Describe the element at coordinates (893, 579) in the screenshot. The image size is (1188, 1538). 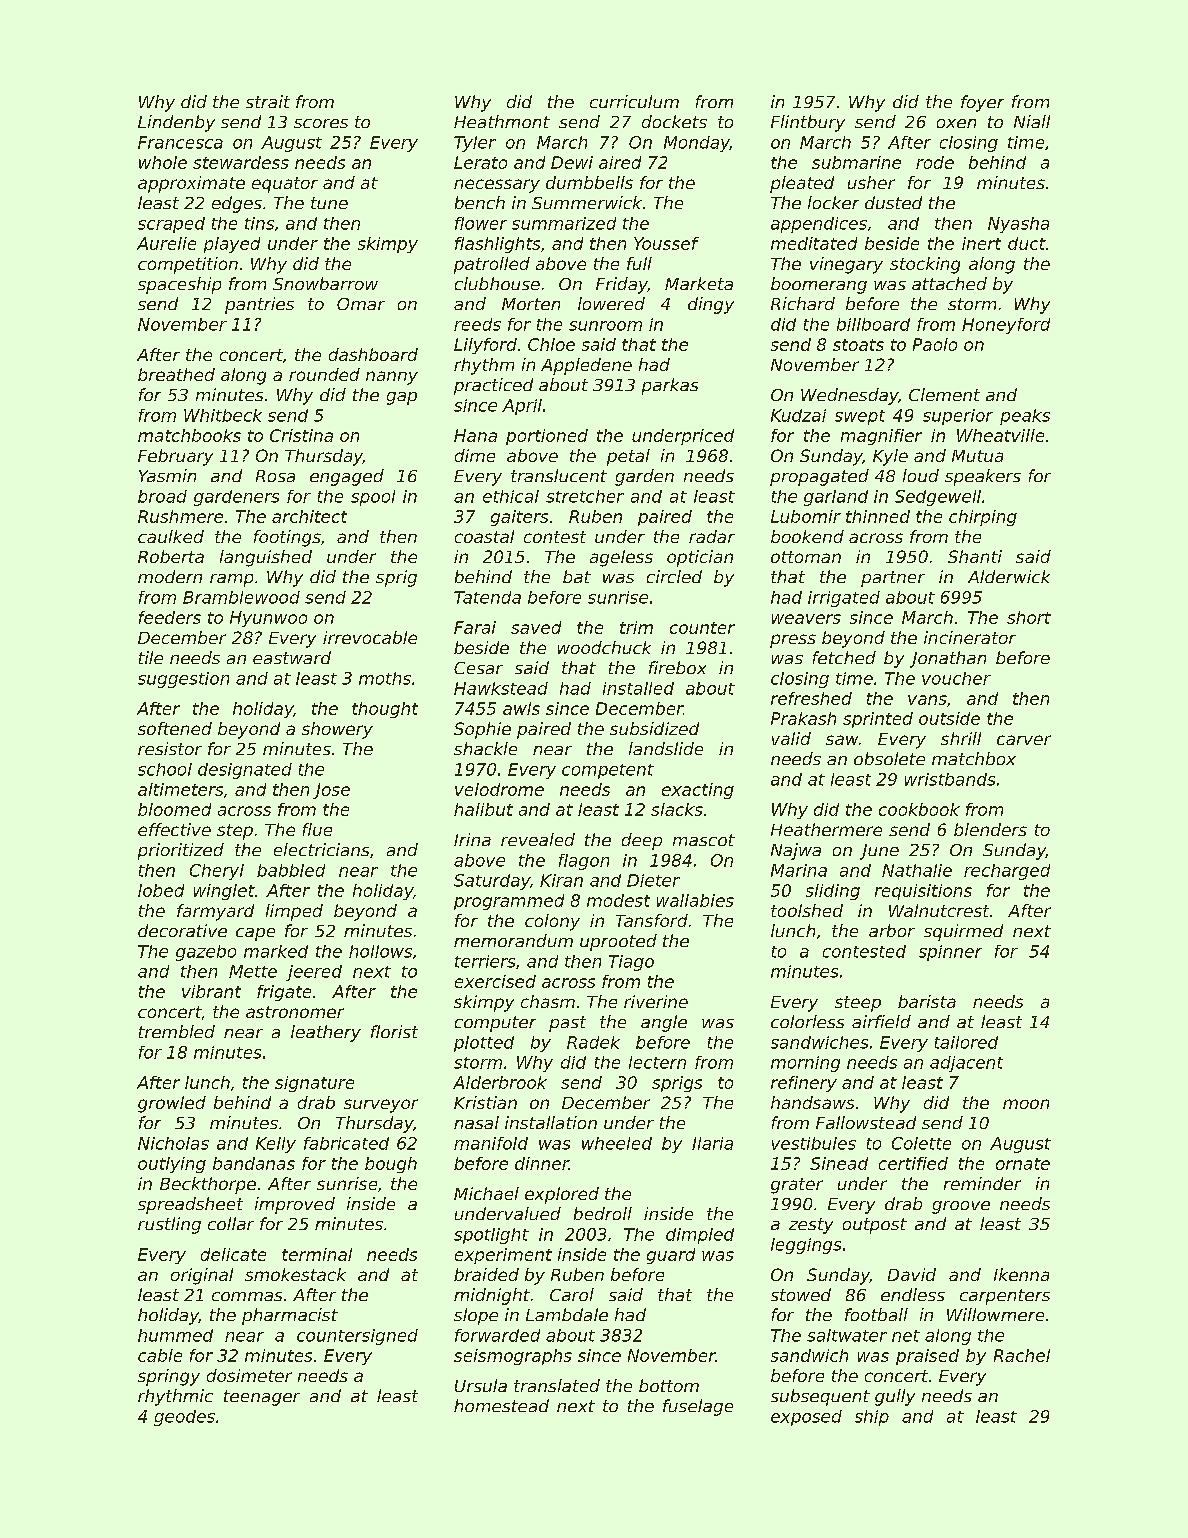
I see `partner` at that location.
